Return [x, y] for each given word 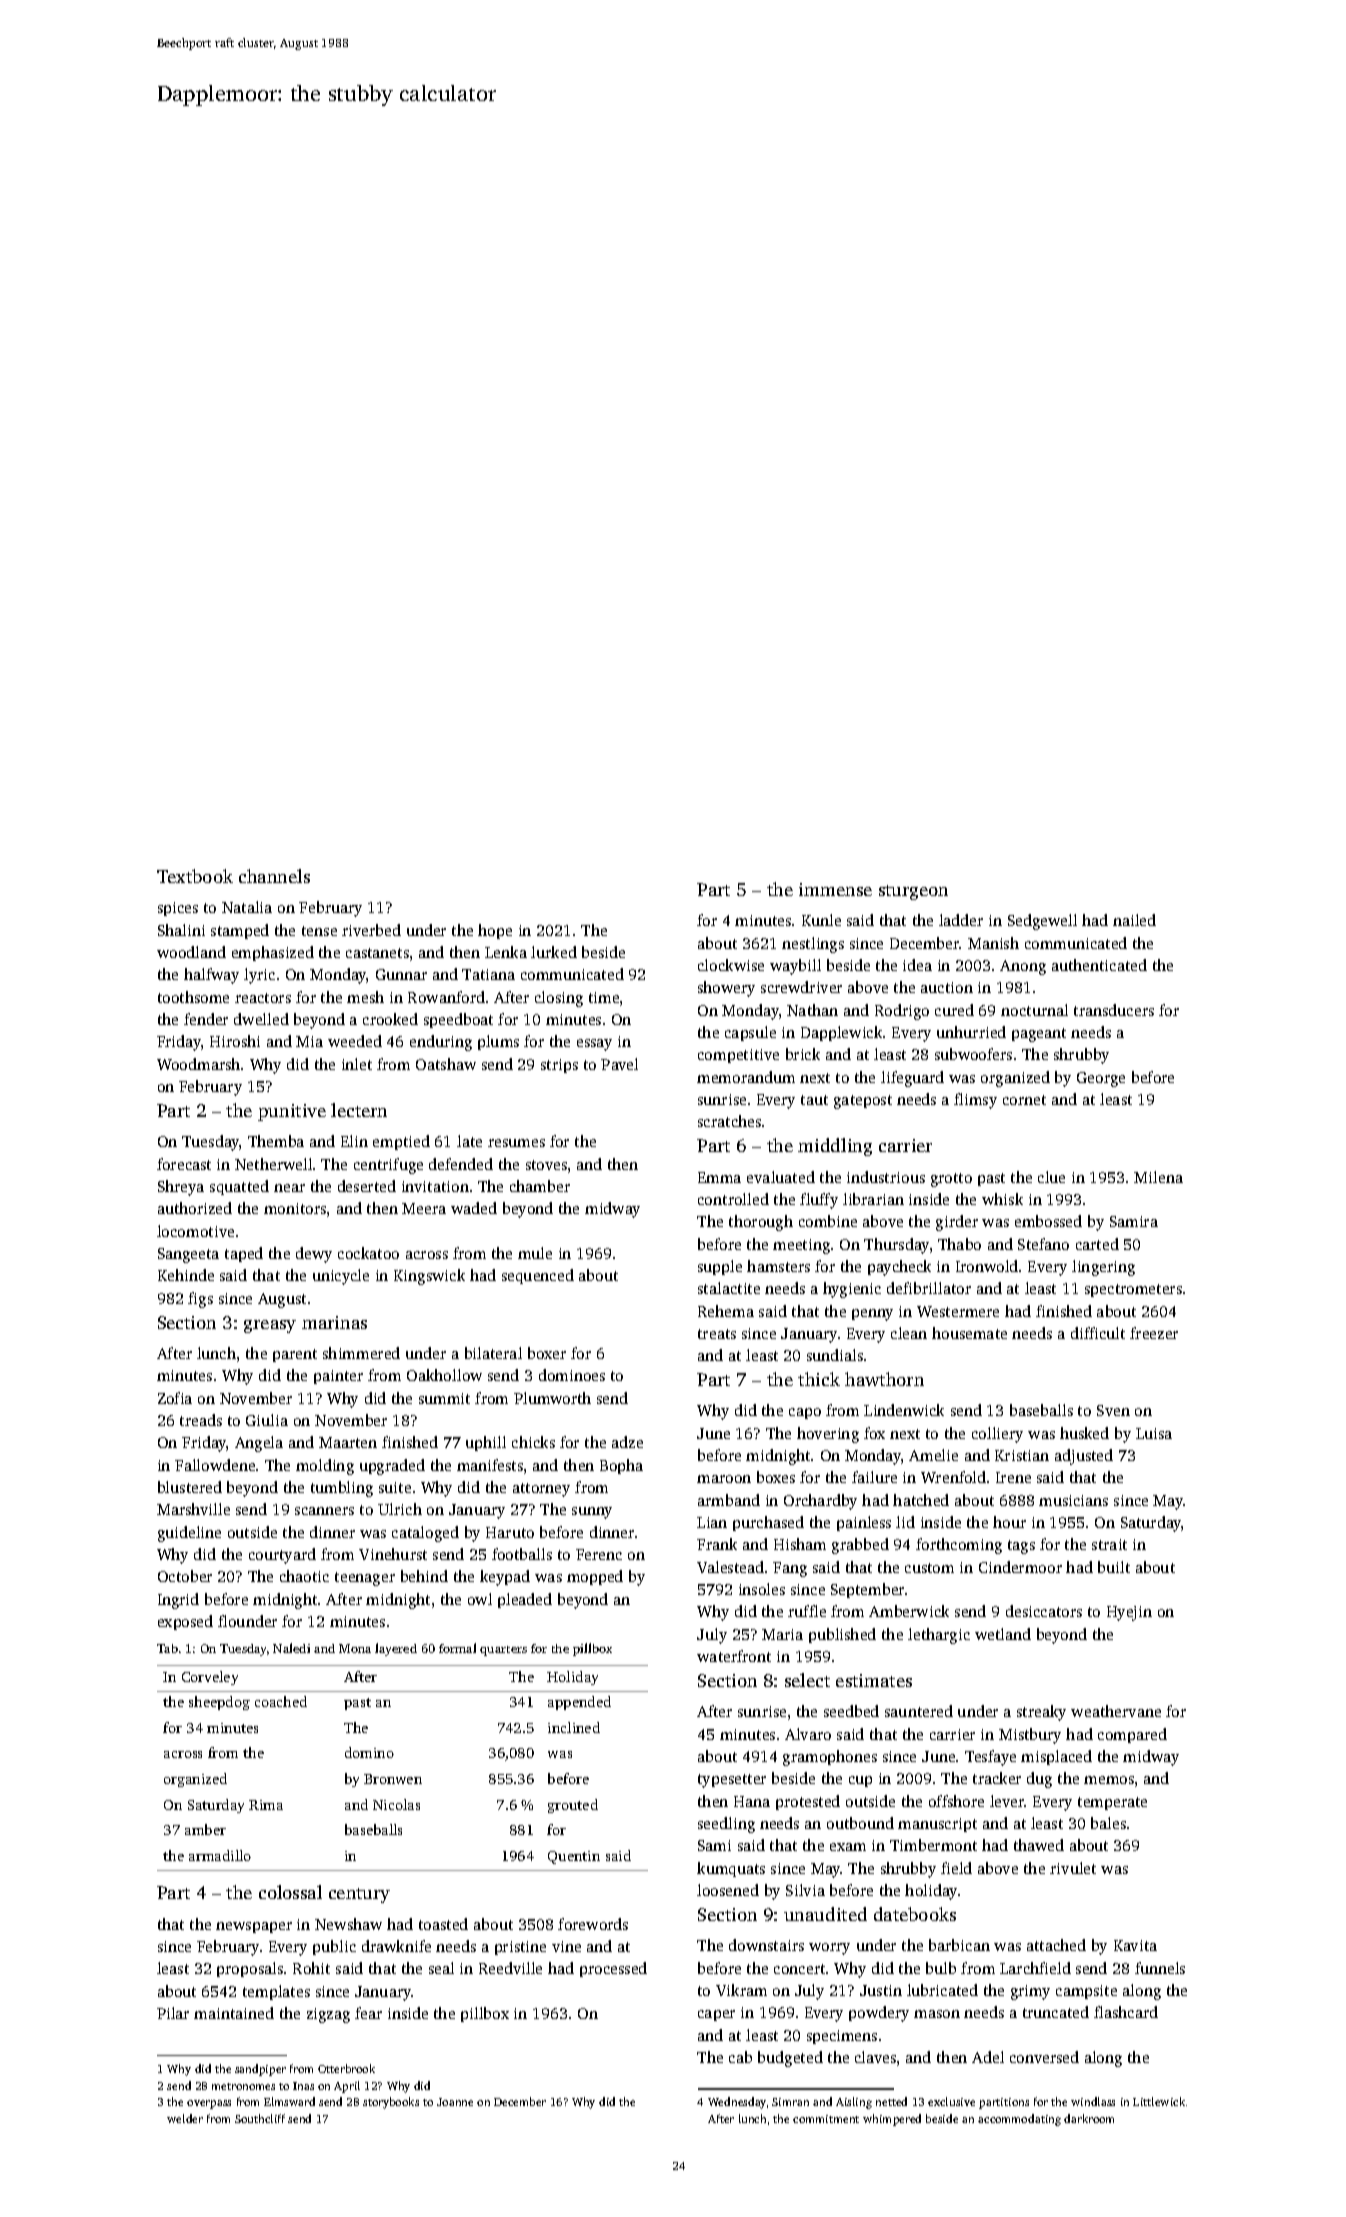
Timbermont [933, 1845]
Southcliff [260, 2118]
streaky [1041, 1713]
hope [495, 931]
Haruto [510, 1532]
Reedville [510, 1968]
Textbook [195, 876]
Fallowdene [215, 1465]
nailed [1134, 920]
